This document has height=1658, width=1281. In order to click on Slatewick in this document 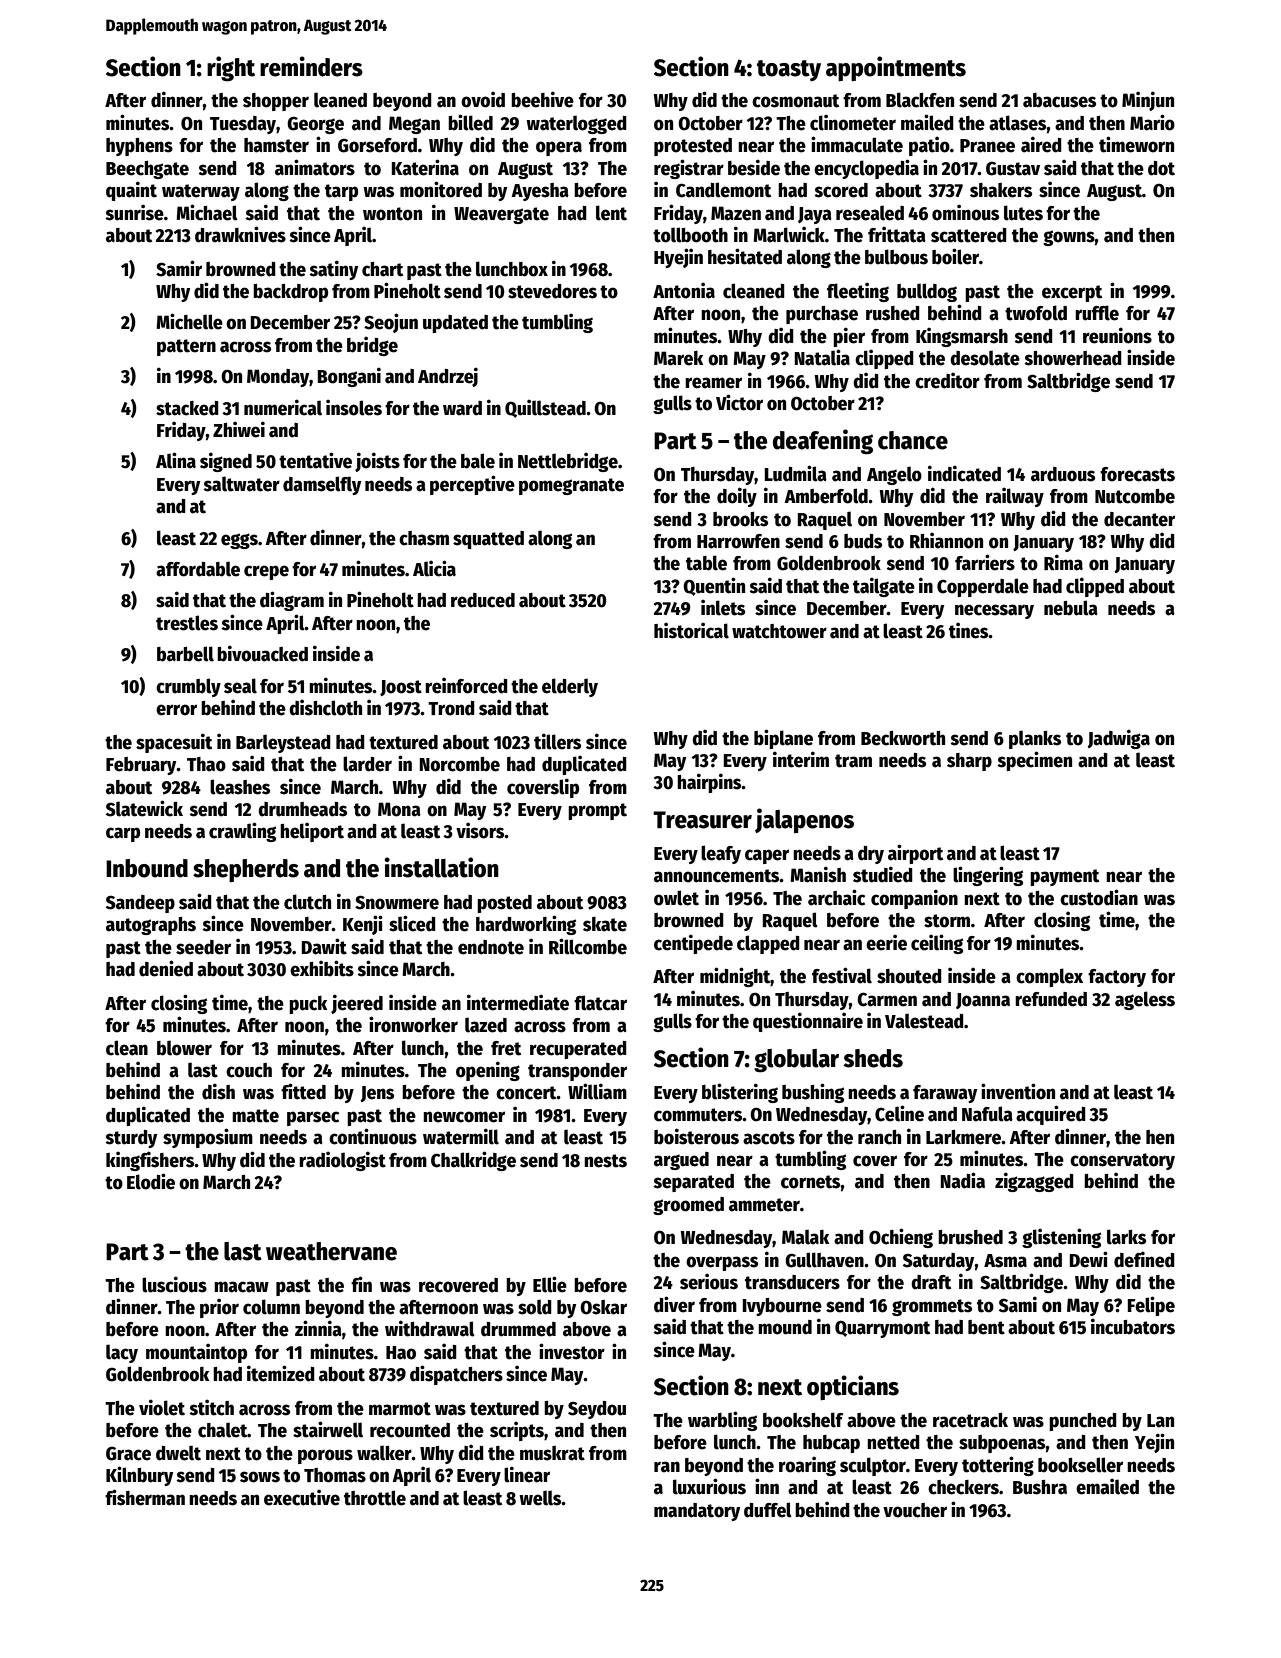, I will do `click(144, 808)`.
